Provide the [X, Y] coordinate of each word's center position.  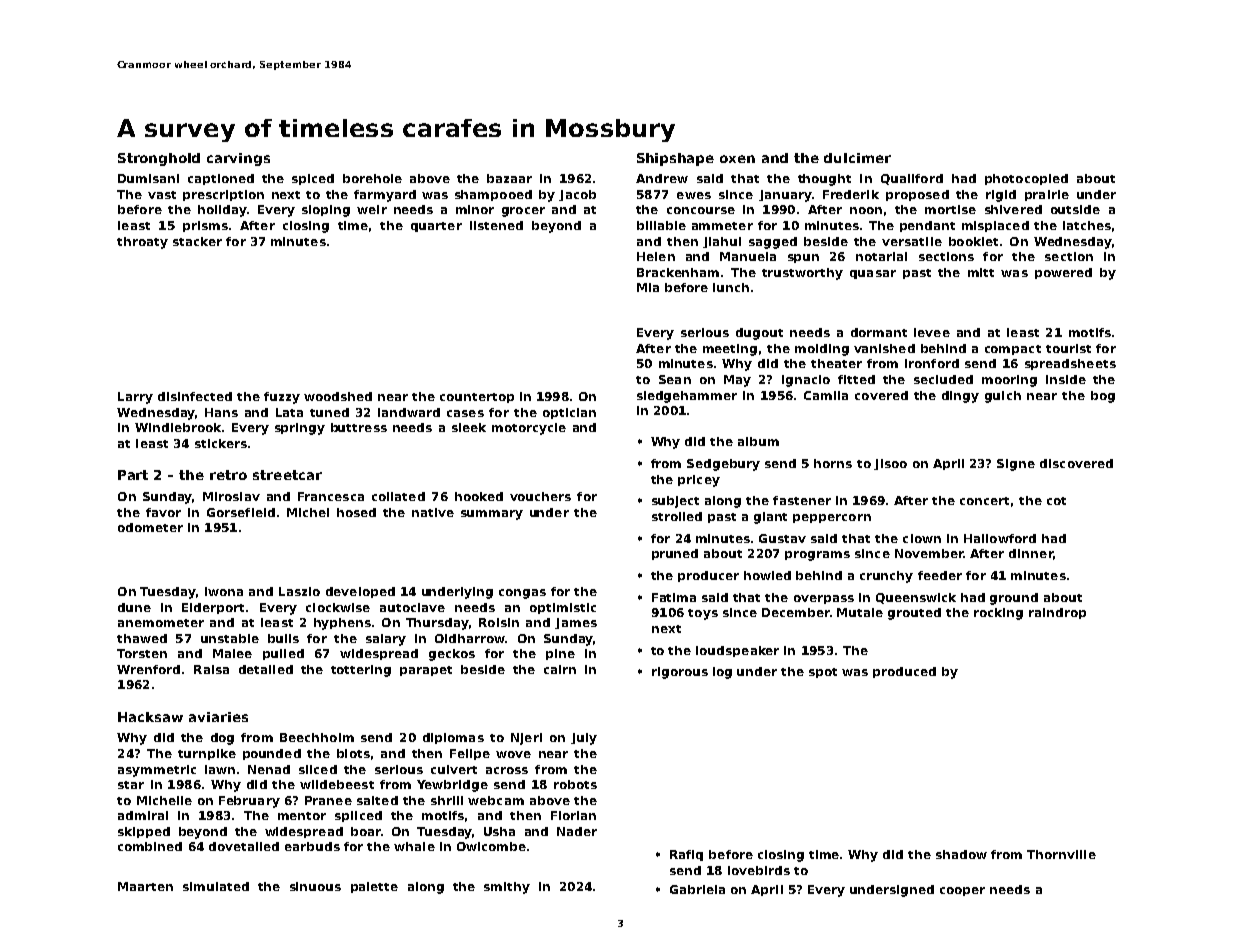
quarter [436, 227]
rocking [998, 614]
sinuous [315, 886]
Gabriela [697, 889]
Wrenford [148, 669]
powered [1063, 273]
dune [134, 607]
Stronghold [159, 159]
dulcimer [857, 158]
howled [767, 575]
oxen [737, 159]
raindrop [1057, 613]
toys [703, 614]
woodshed [338, 396]
